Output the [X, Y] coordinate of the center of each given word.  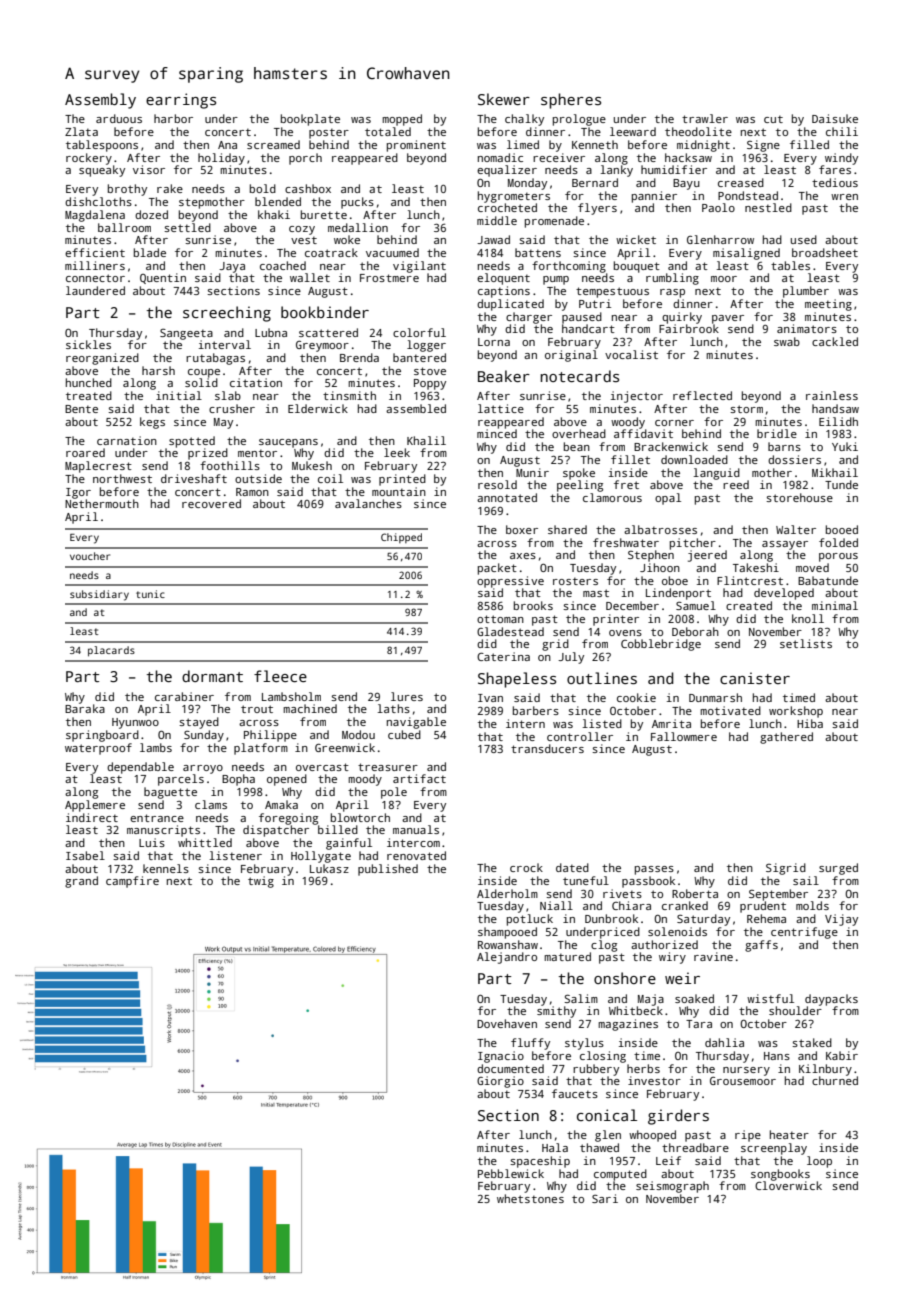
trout [257, 709]
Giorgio [500, 1082]
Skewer [504, 99]
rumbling [672, 279]
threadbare [695, 1147]
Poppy [430, 384]
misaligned [746, 254]
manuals [416, 829]
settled [187, 227]
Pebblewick [511, 1173]
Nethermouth [102, 503]
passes [654, 870]
